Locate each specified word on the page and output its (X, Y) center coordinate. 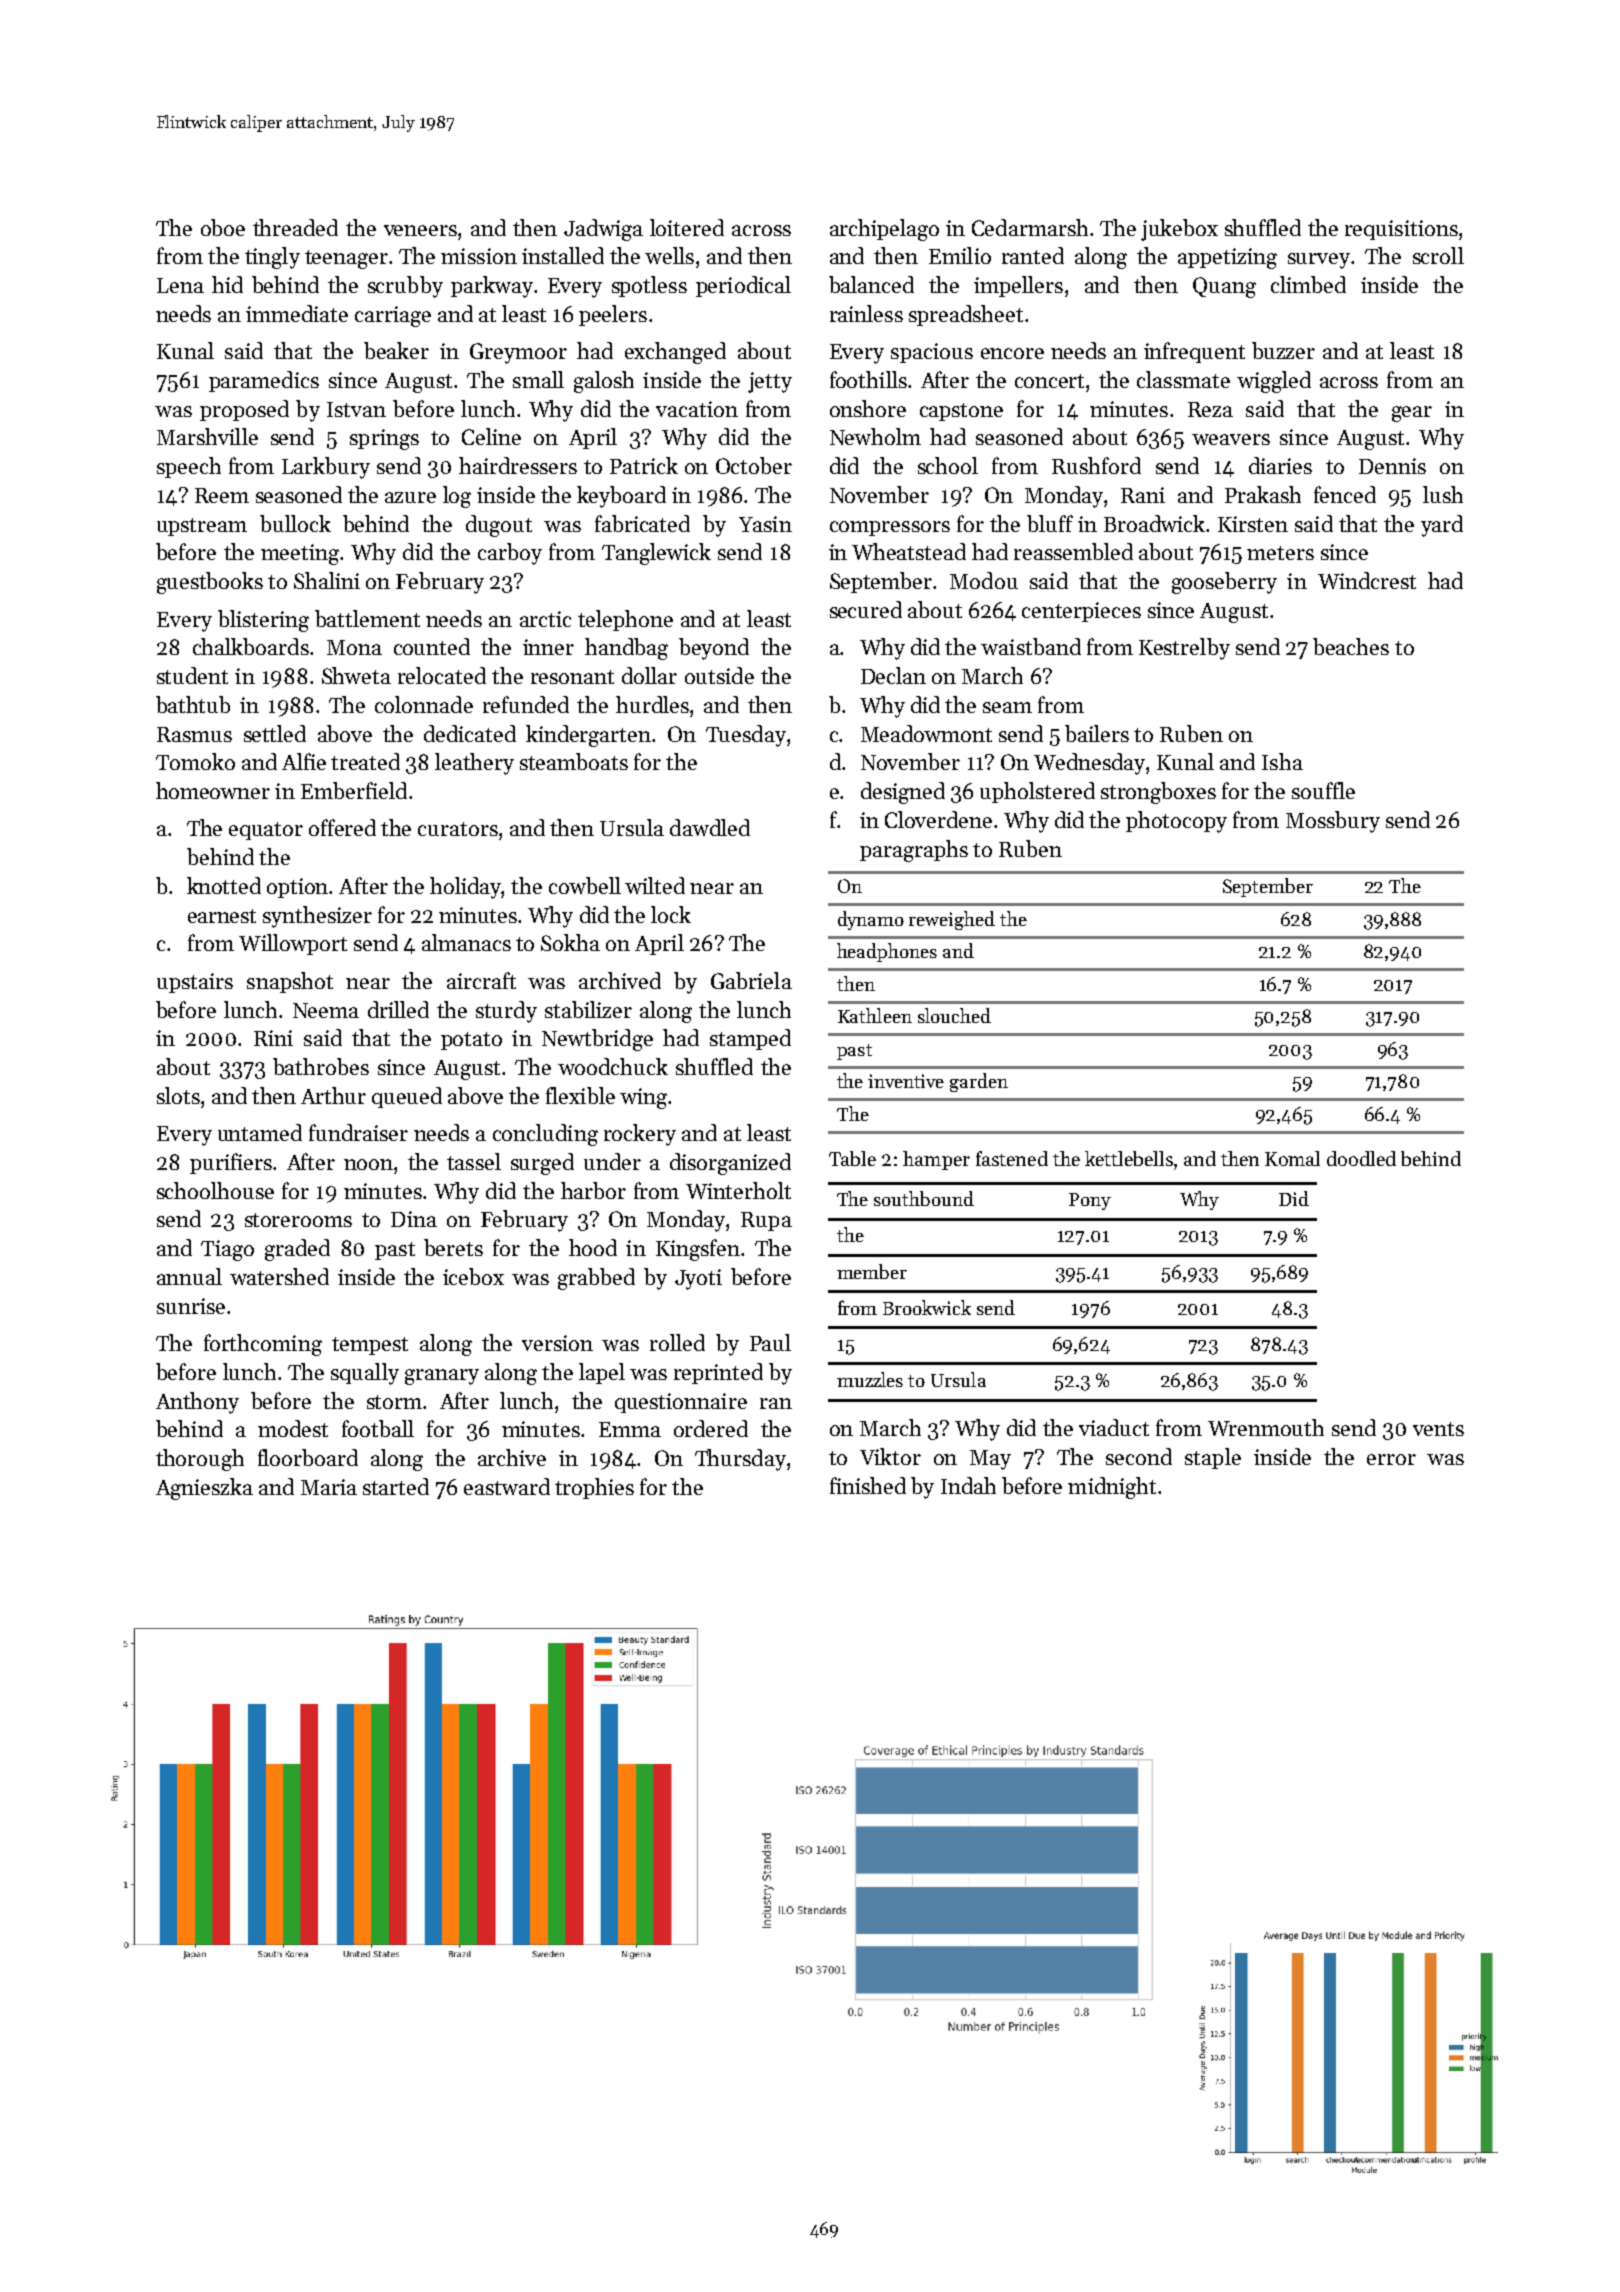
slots (178, 1095)
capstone (961, 412)
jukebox (1179, 230)
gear (1412, 414)
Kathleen (875, 1015)
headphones (887, 952)
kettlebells (1129, 1158)
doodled (1361, 1158)
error (1391, 1459)
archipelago (884, 230)
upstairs (195, 983)
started (396, 1486)
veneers (420, 230)
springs (384, 439)
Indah (968, 1485)
